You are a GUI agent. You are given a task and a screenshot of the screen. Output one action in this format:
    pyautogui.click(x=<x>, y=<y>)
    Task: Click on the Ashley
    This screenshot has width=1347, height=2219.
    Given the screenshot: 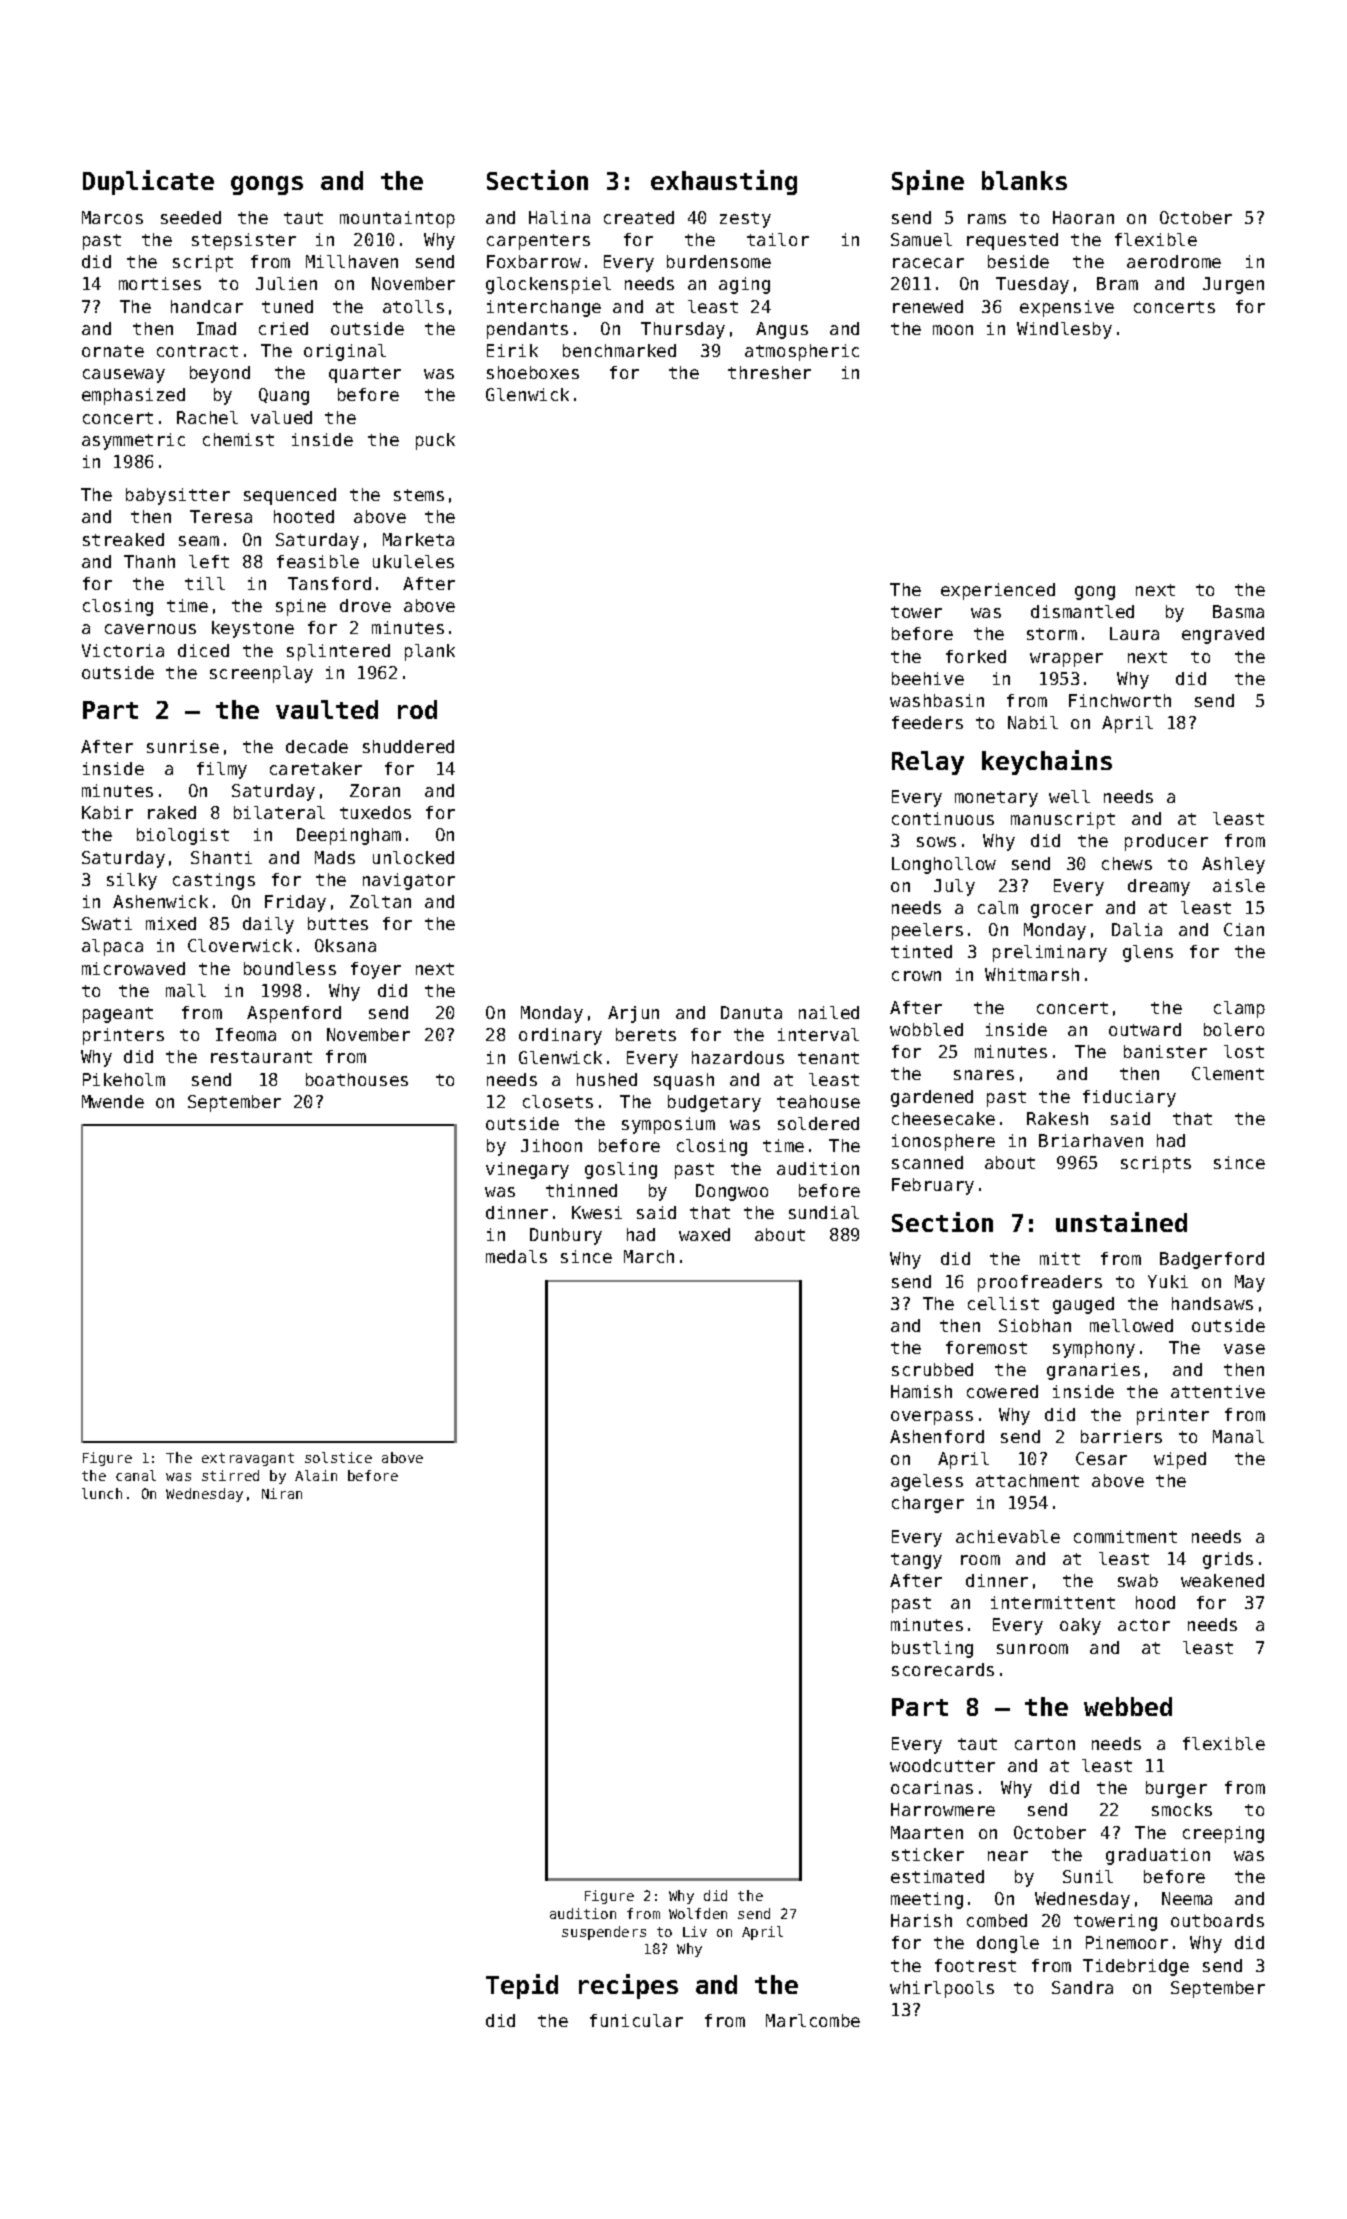 What is the action you would take?
    pyautogui.click(x=1233, y=865)
